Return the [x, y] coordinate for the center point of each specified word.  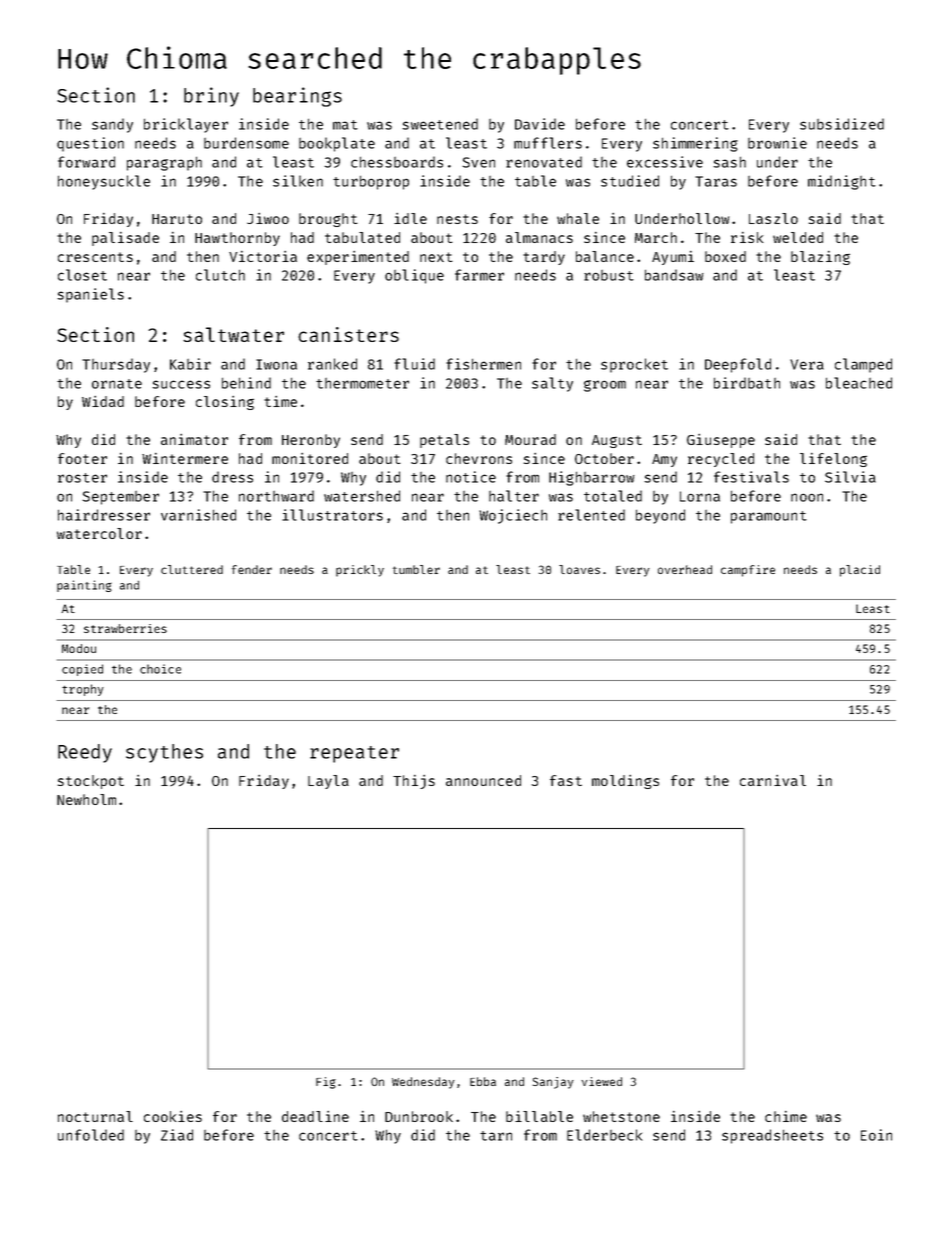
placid [860, 571]
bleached [859, 383]
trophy [83, 690]
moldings [625, 782]
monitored [310, 458]
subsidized [842, 124]
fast [566, 780]
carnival [773, 780]
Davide [540, 124]
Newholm [86, 799]
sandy [112, 125]
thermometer [362, 383]
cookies [173, 1116]
